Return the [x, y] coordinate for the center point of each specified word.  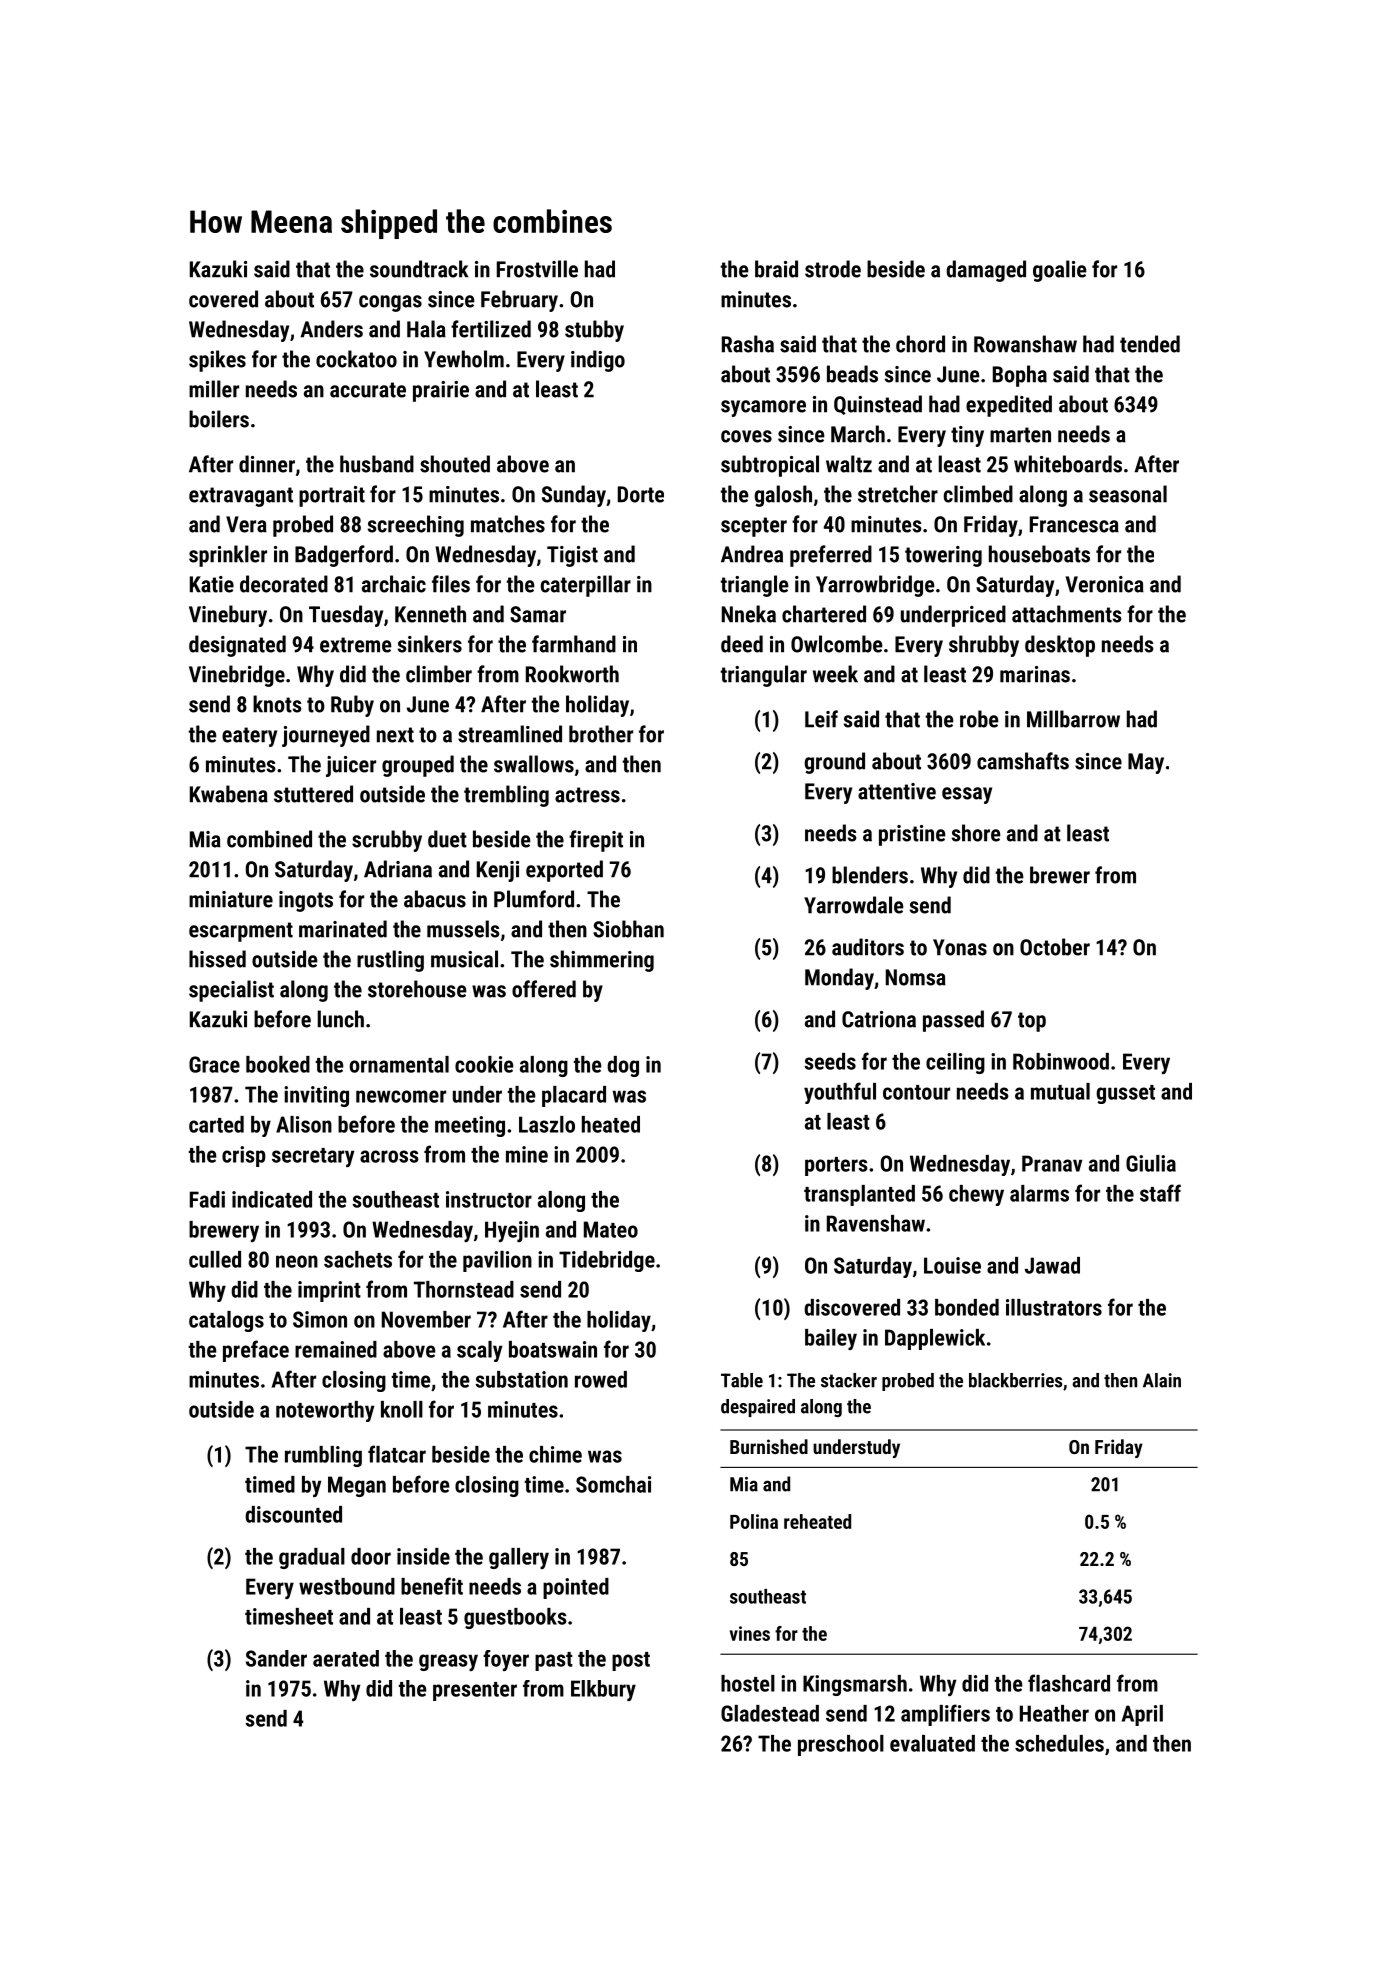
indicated [272, 1199]
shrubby [984, 646]
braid [776, 269]
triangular [764, 676]
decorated [284, 584]
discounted [293, 1514]
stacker [849, 1380]
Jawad [1052, 1265]
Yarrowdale [854, 905]
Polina [754, 1521]
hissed [217, 959]
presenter [475, 1691]
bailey [831, 1339]
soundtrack [419, 269]
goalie [1060, 271]
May [1146, 763]
